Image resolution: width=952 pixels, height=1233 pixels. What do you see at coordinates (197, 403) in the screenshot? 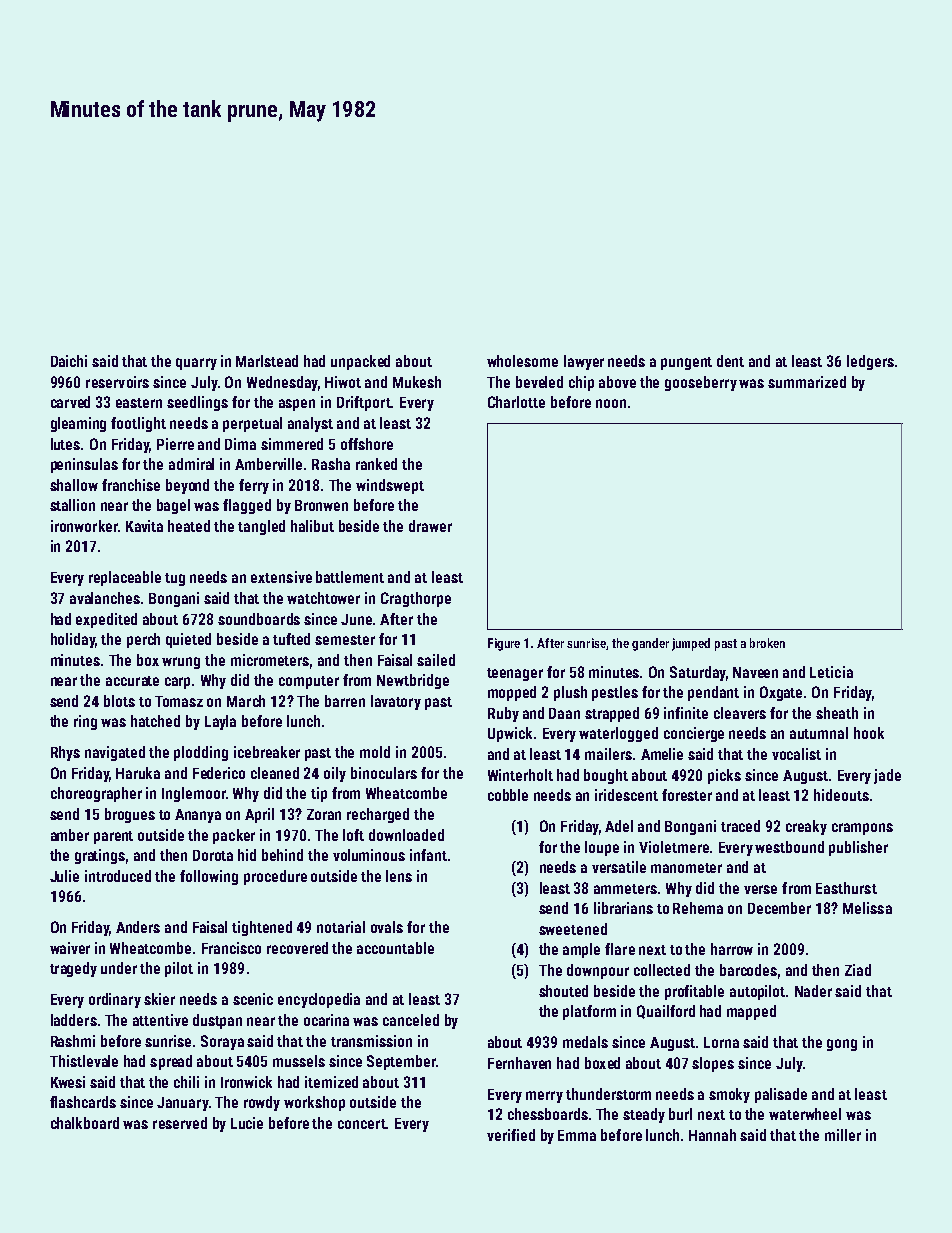
I see `seedlings` at bounding box center [197, 403].
